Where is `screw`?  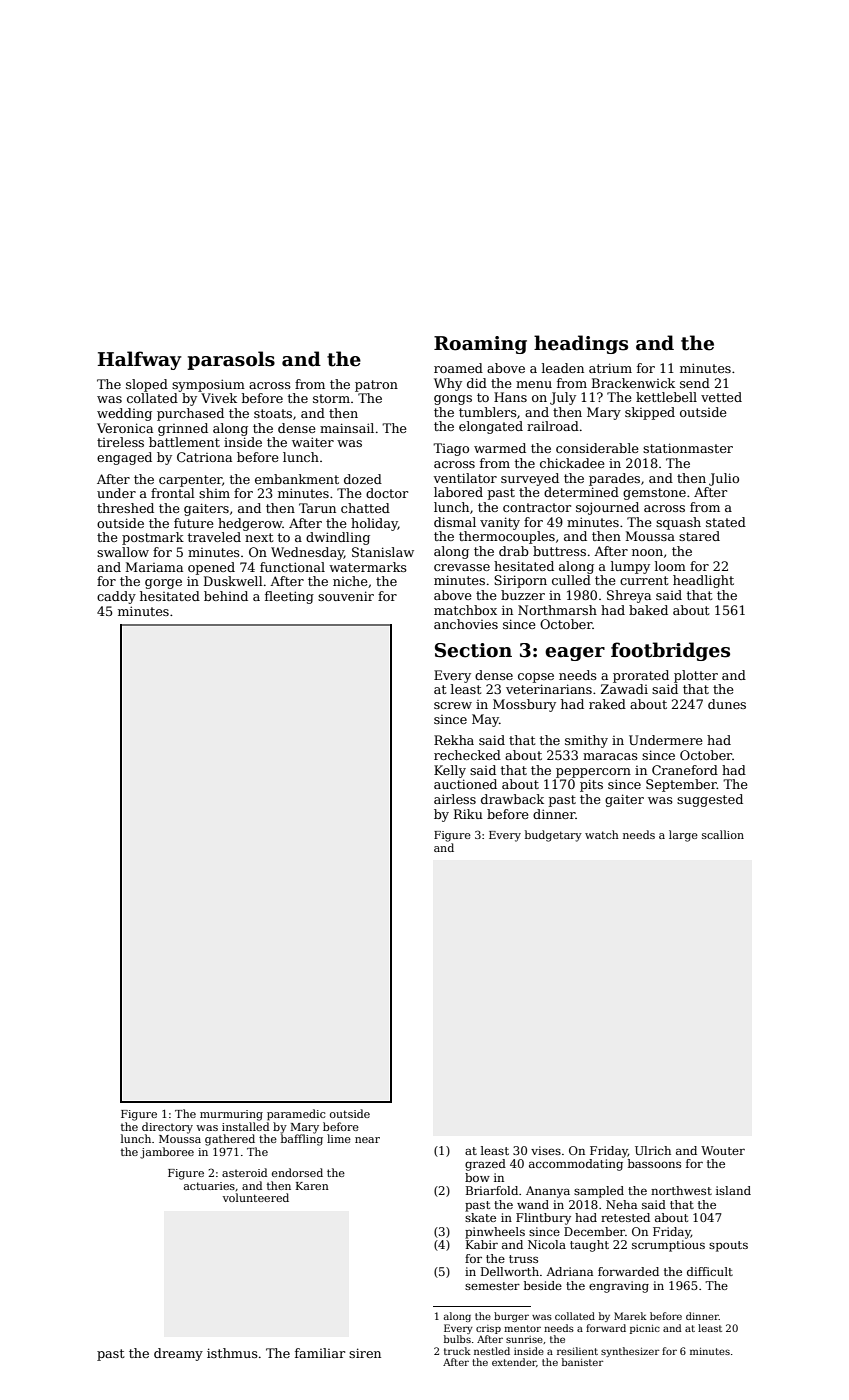
screw is located at coordinates (453, 705).
